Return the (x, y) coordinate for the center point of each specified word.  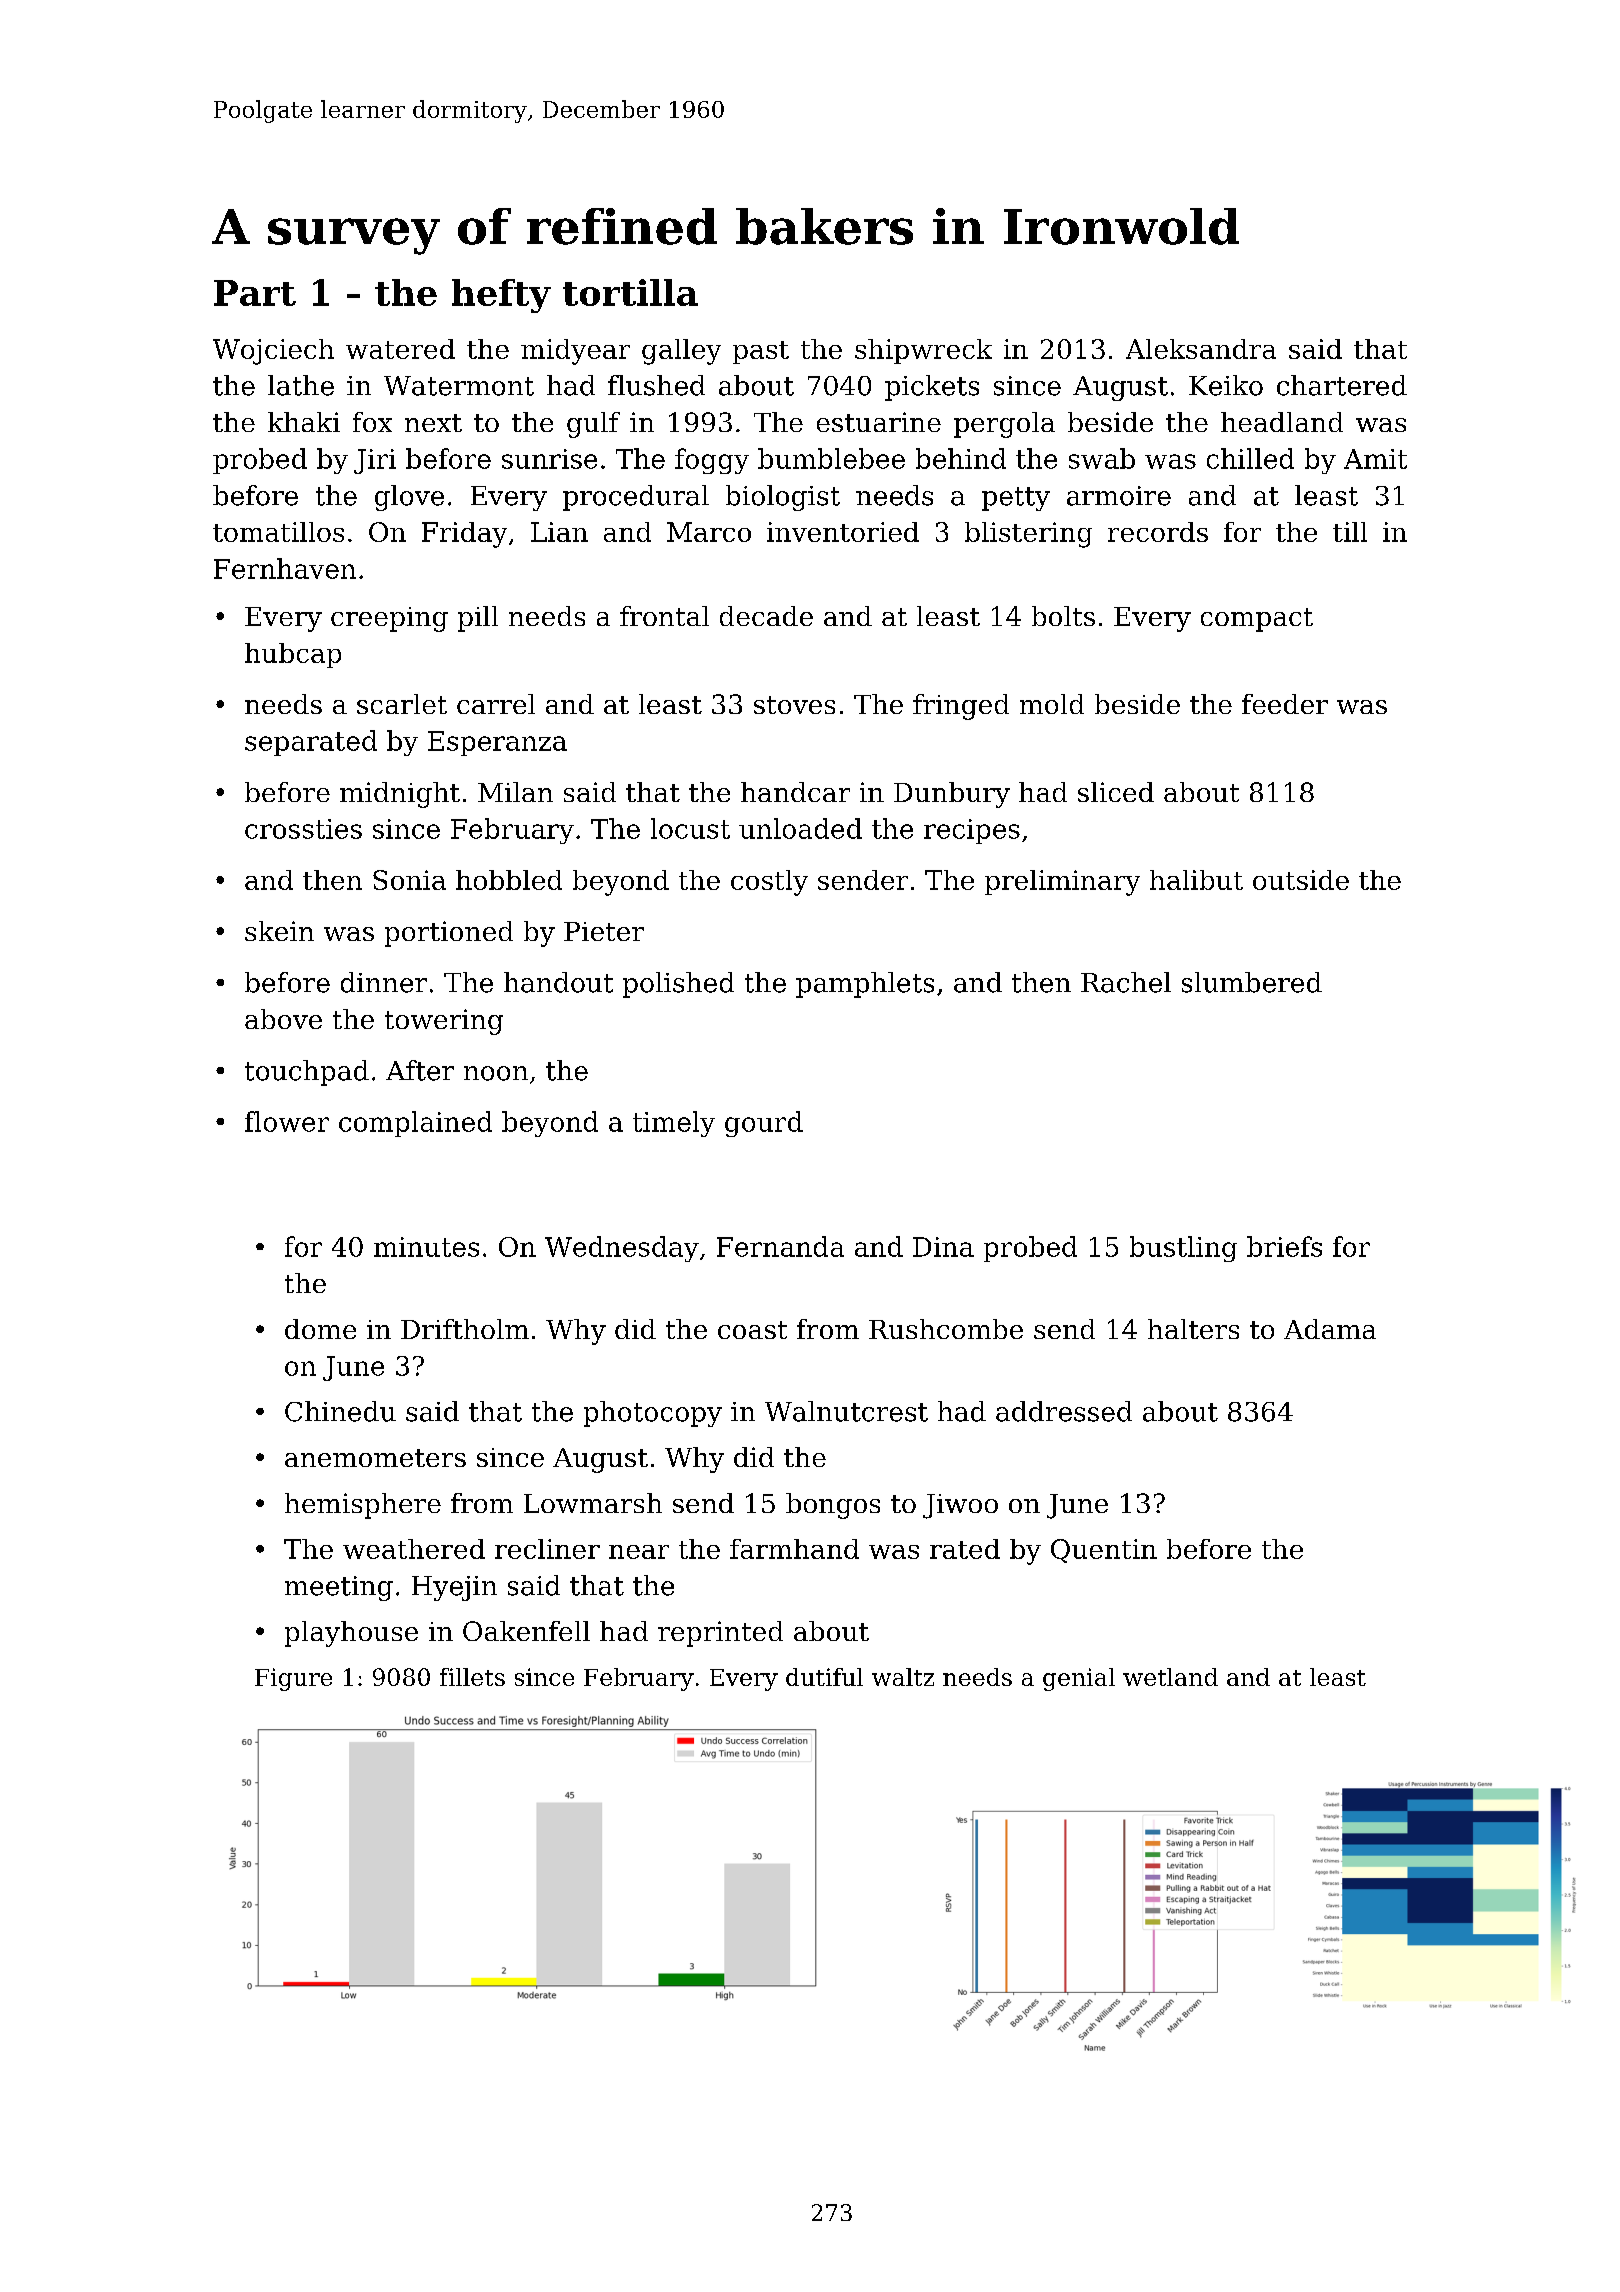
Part (255, 293)
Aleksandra (1201, 349)
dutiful (824, 1677)
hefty (501, 296)
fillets (472, 1677)
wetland (1170, 1677)
